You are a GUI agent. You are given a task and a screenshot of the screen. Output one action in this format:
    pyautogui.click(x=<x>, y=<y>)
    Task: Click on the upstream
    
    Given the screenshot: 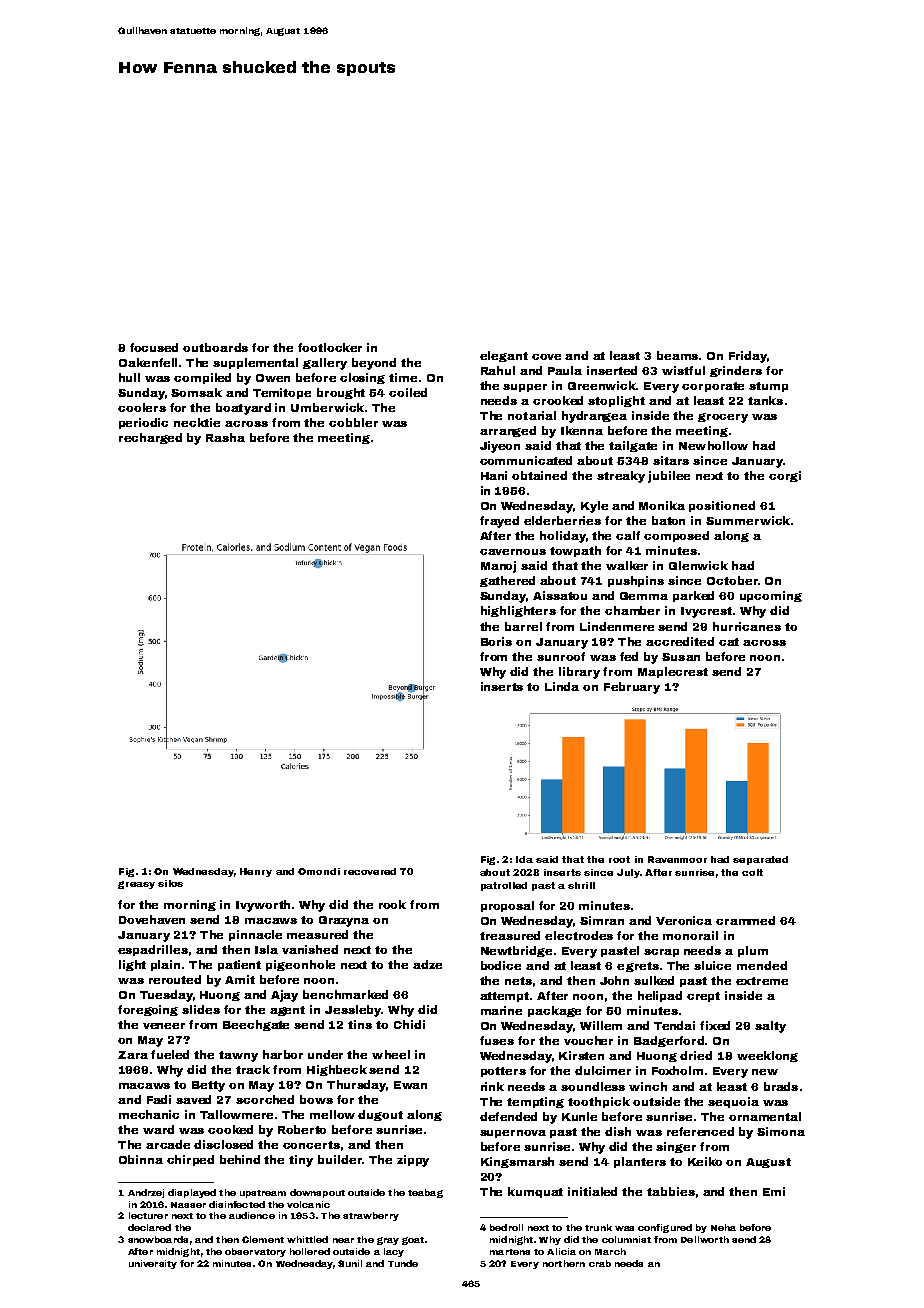 What is the action you would take?
    pyautogui.click(x=263, y=1194)
